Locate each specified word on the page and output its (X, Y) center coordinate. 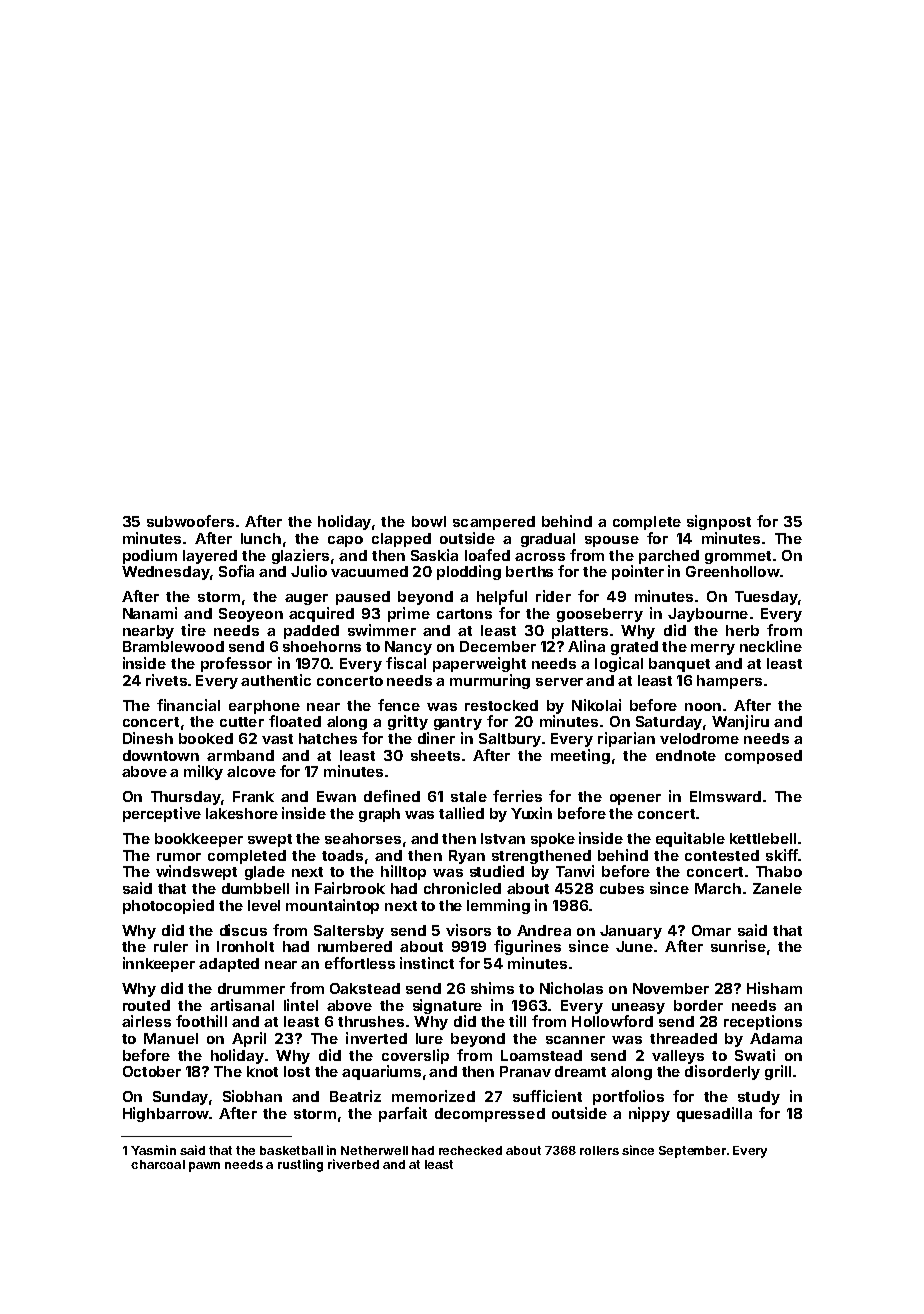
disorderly (722, 1072)
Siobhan (252, 1096)
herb (742, 630)
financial (188, 705)
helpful (502, 597)
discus (243, 930)
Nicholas (571, 988)
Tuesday (766, 598)
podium (150, 556)
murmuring (490, 681)
